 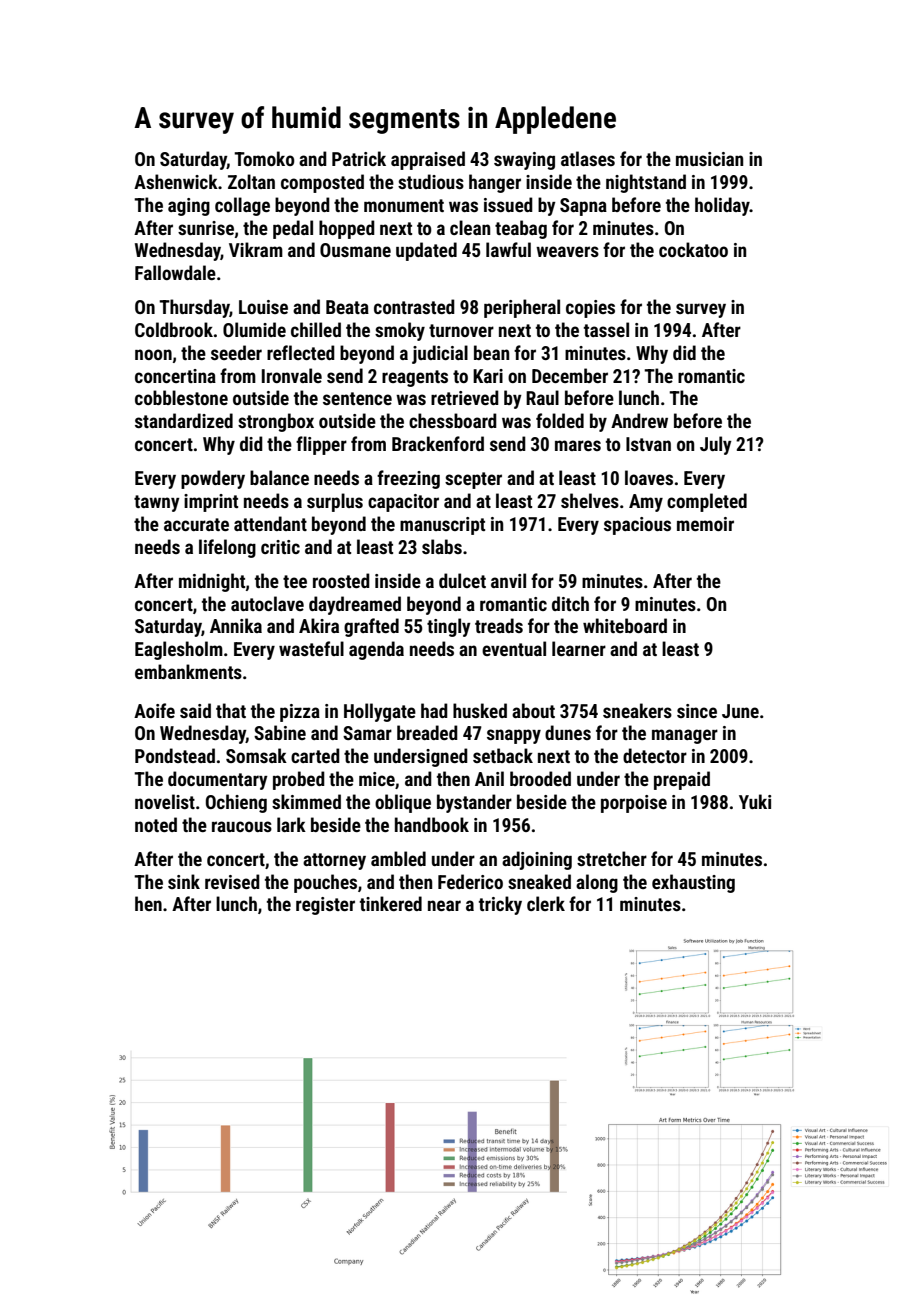 What do you see at coordinates (264, 158) in the screenshot?
I see `Tomoko` at bounding box center [264, 158].
